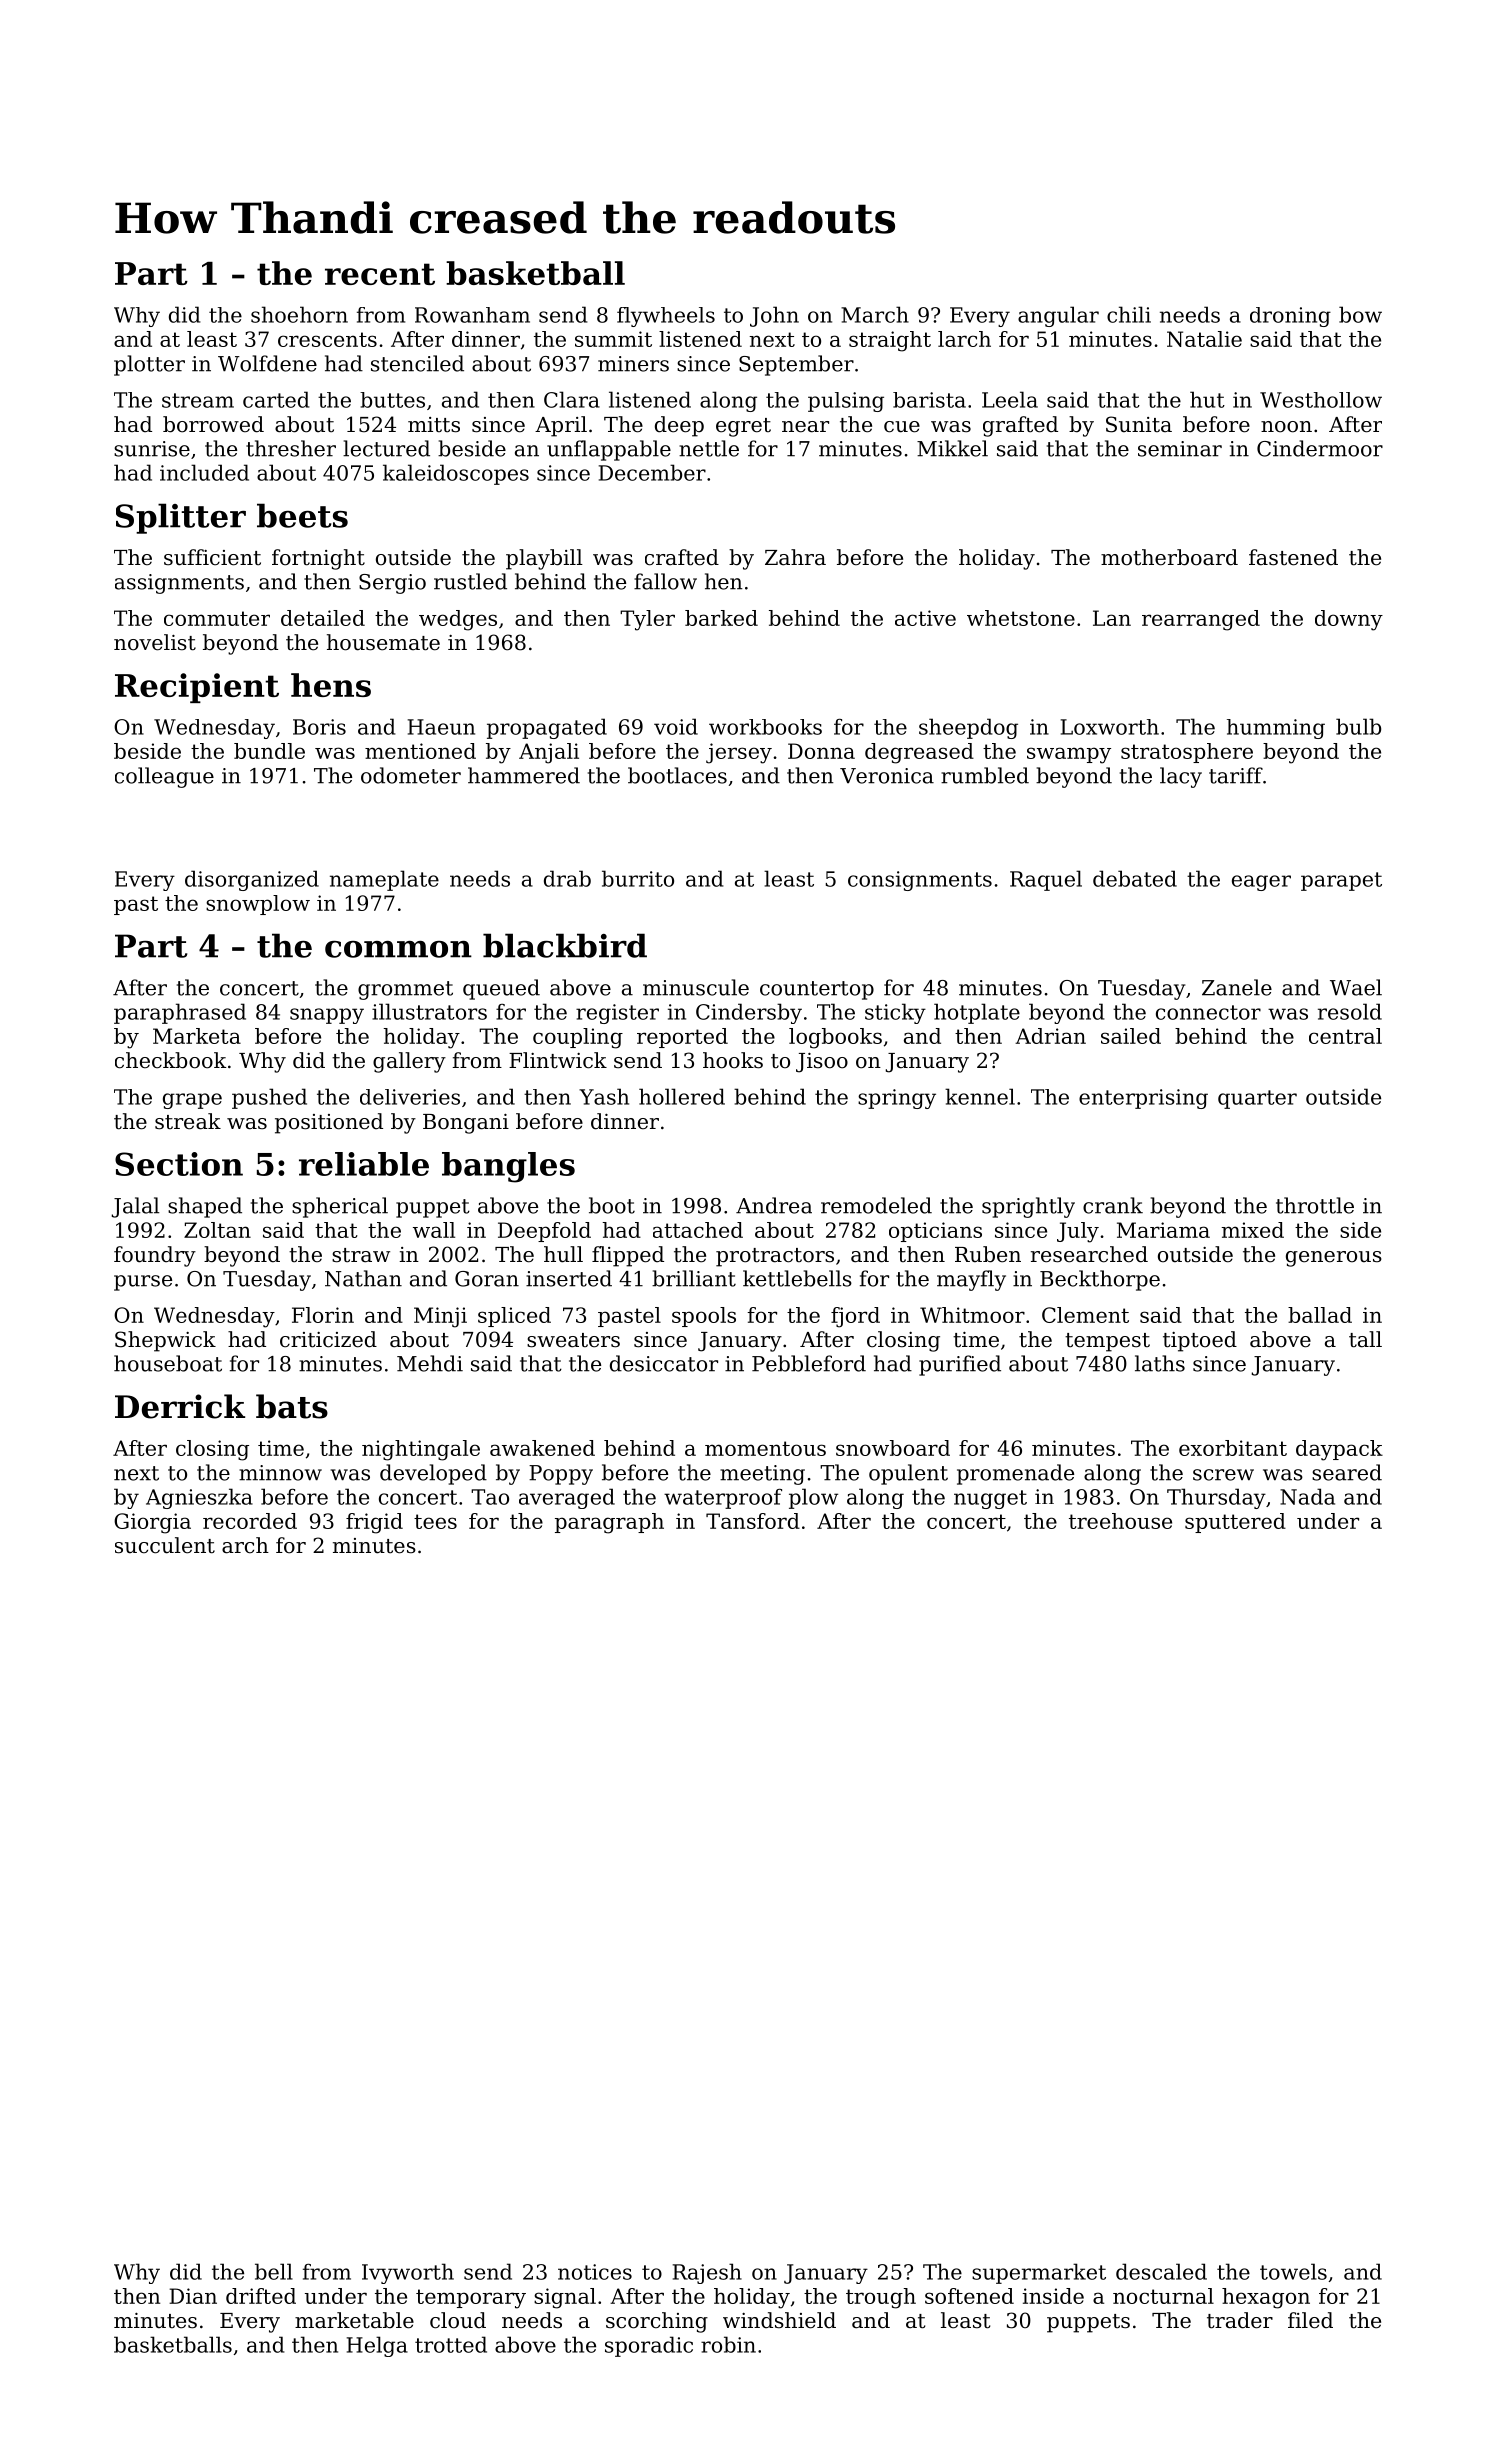  What do you see at coordinates (774, 316) in the screenshot?
I see `John` at bounding box center [774, 316].
